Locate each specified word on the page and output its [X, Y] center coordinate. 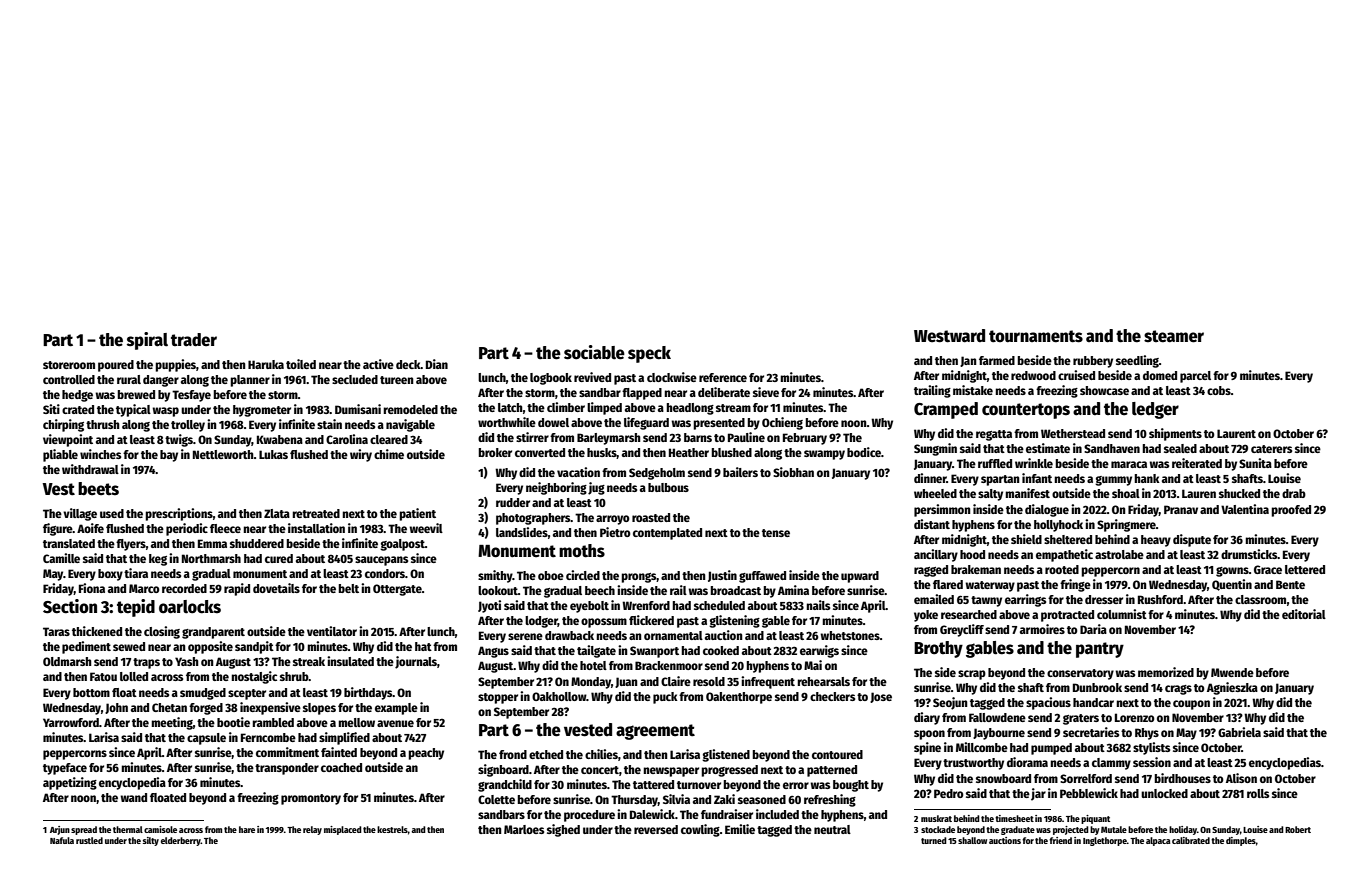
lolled [134, 676]
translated [69, 543]
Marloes [524, 829]
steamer [1174, 336]
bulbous [668, 487]
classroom [1261, 599]
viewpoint [68, 440]
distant [932, 524]
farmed [997, 360]
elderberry [181, 841]
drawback [569, 635]
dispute [1192, 540]
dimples [1241, 841]
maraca [1129, 464]
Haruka [266, 364]
